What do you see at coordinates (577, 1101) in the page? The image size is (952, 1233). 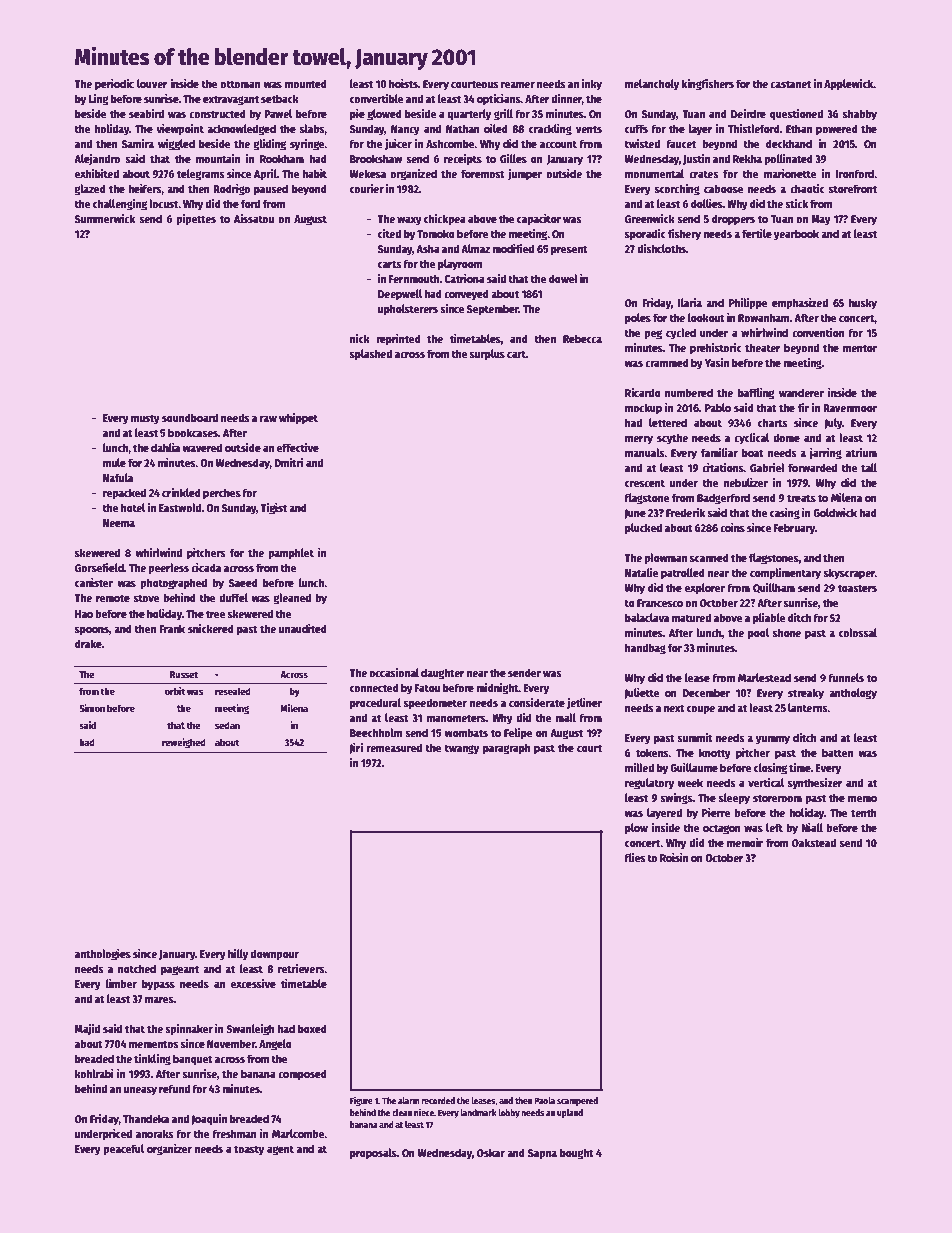 I see `scampered` at bounding box center [577, 1101].
